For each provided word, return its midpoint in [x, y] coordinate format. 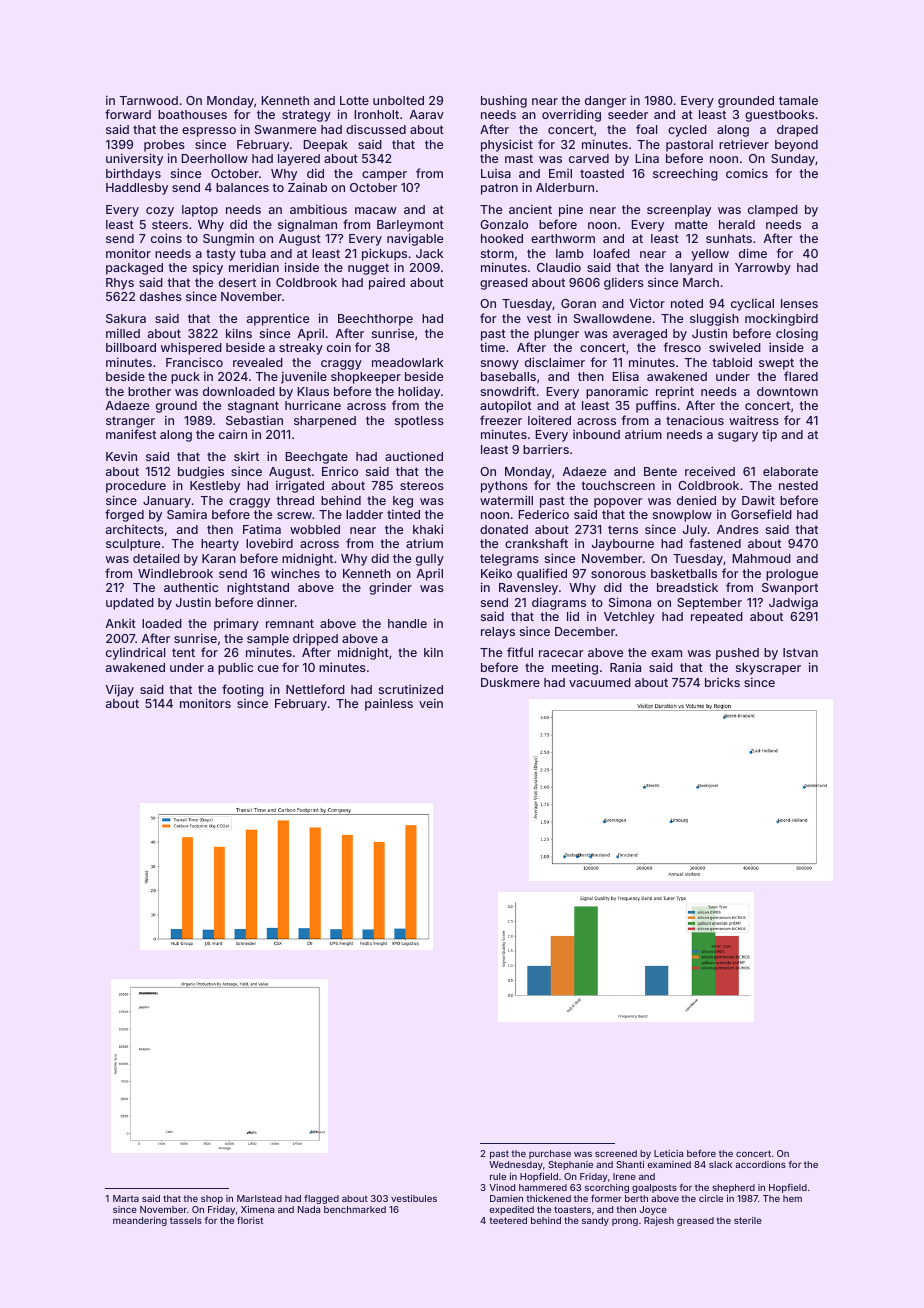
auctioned [414, 456]
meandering [140, 1221]
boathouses [192, 114]
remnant [290, 623]
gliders [624, 283]
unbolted [398, 100]
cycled [687, 131]
